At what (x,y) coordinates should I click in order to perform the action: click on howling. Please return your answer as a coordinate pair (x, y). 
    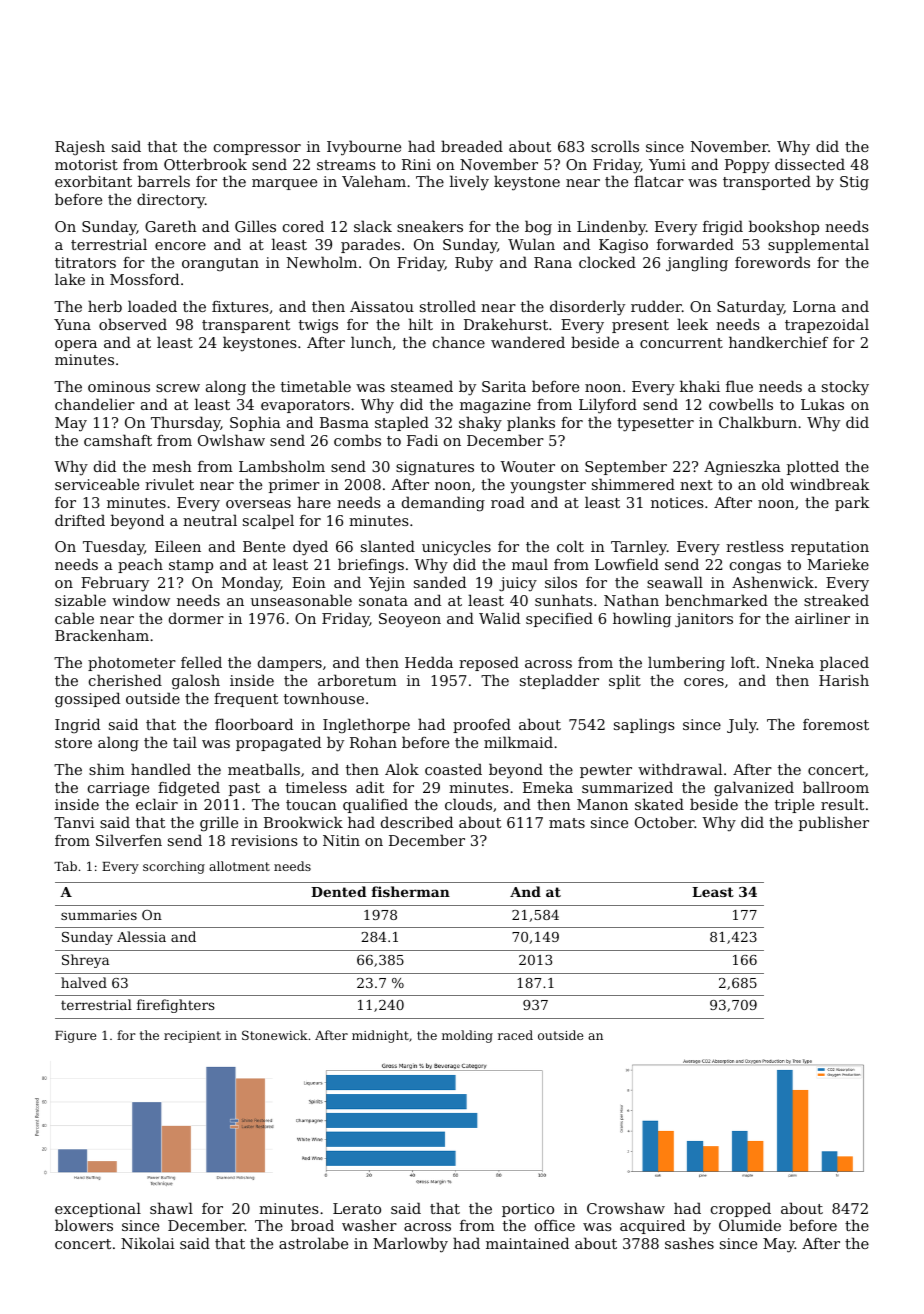
    Looking at the image, I should click on (642, 620).
